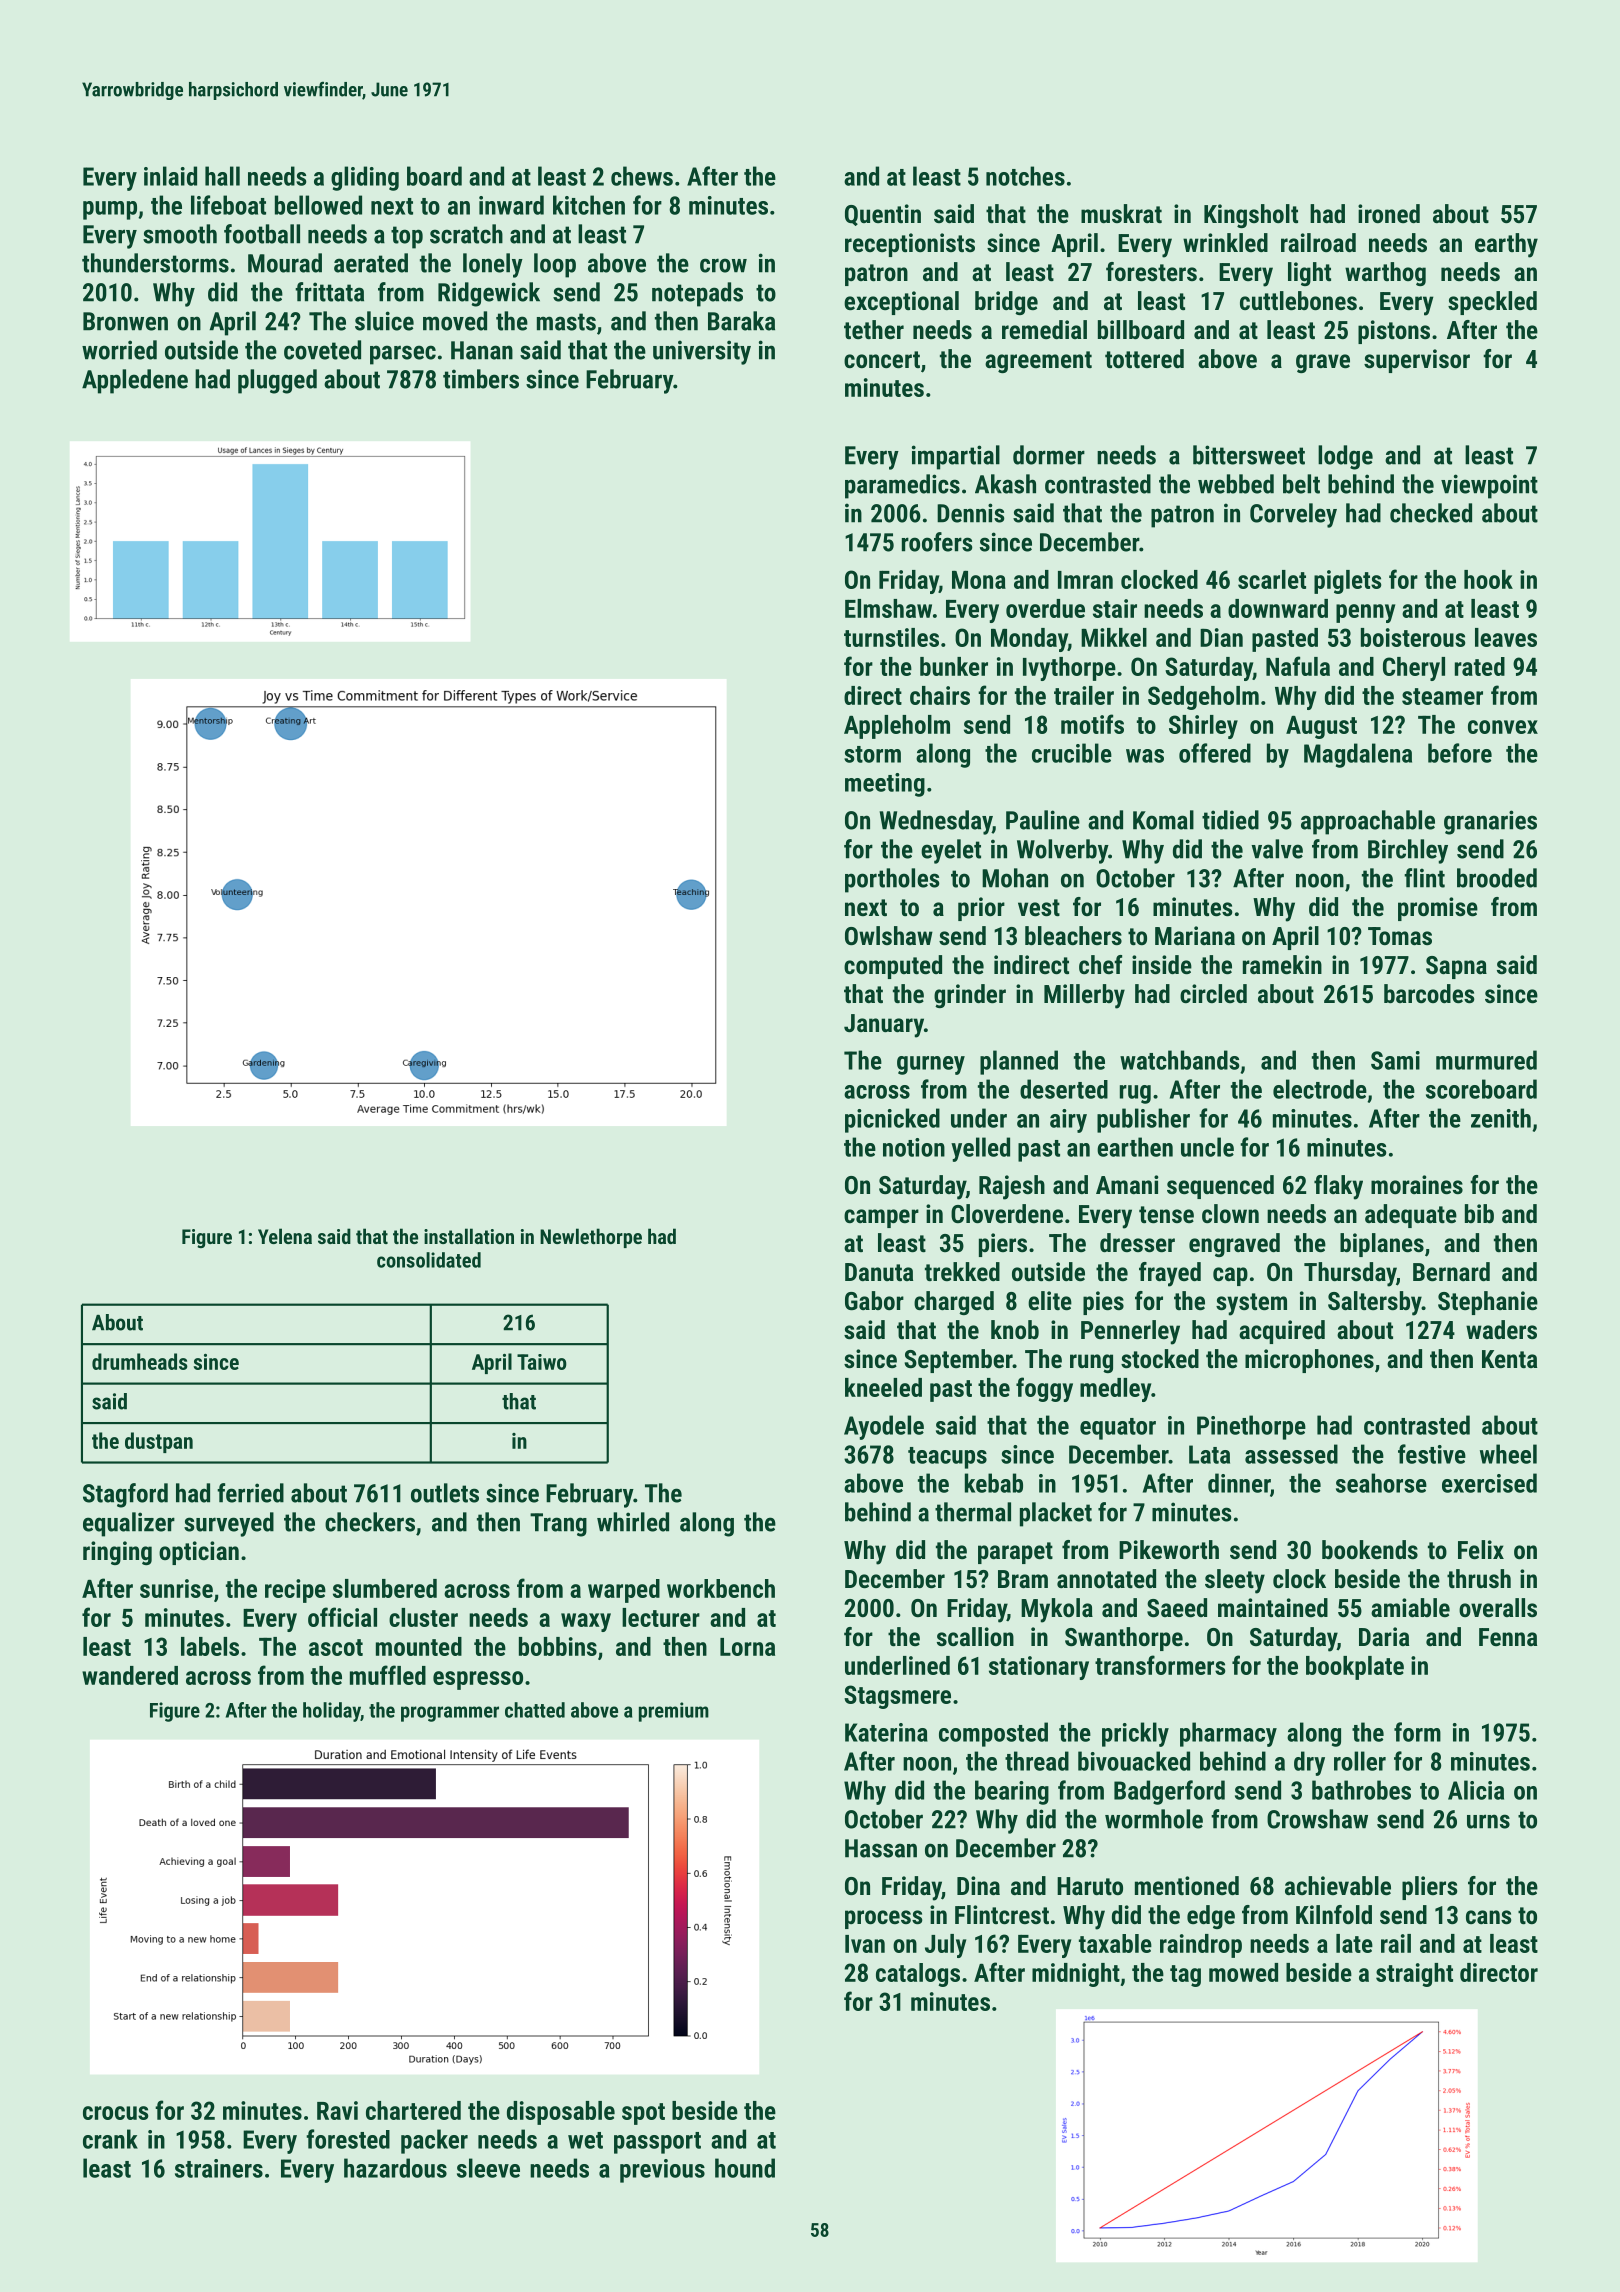 This page has height=2292, width=1620. Describe the element at coordinates (951, 851) in the page. I see `eyelet` at that location.
